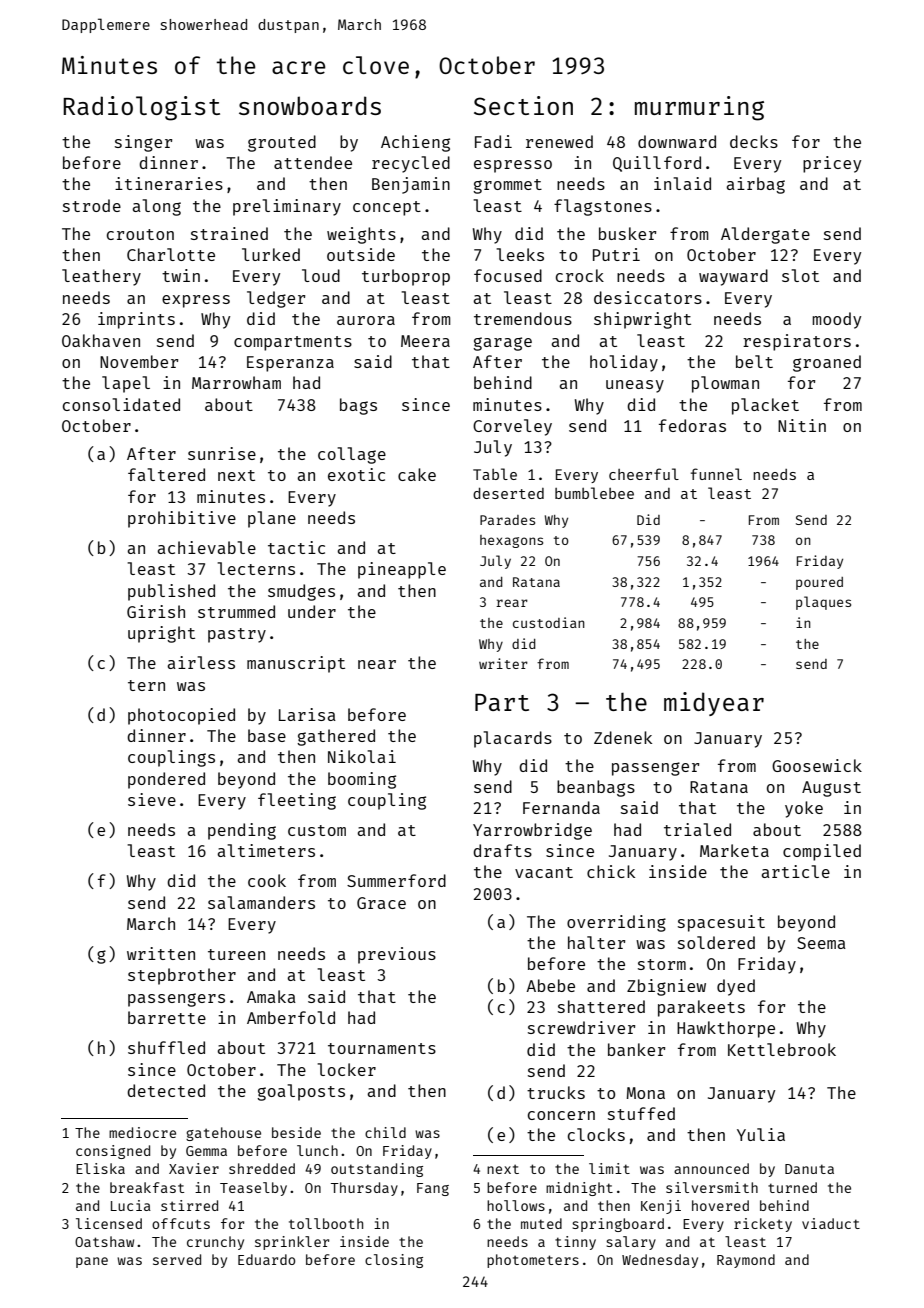  I want to click on Section, so click(523, 105).
